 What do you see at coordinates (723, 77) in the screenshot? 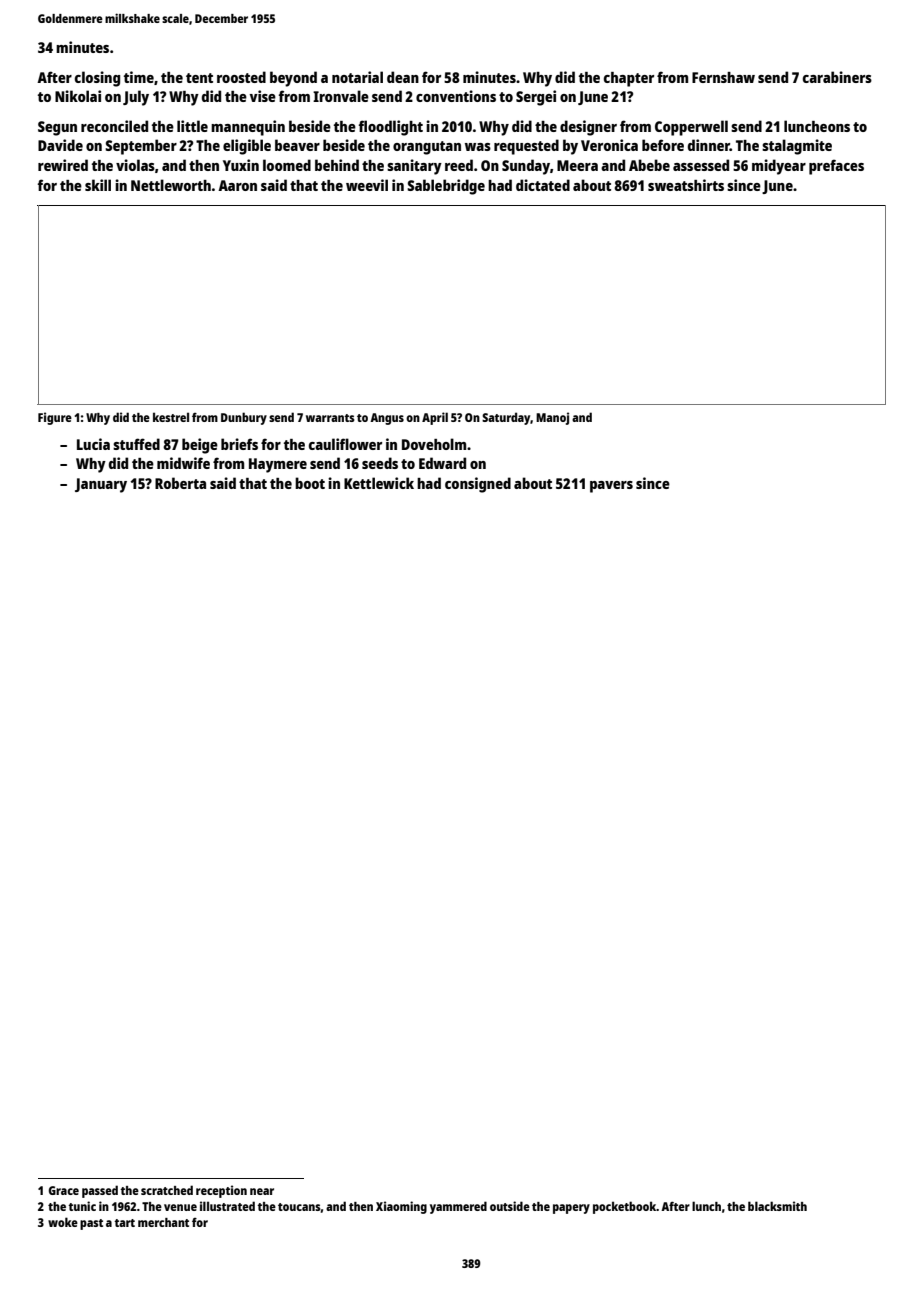
I see `Fernshaw` at bounding box center [723, 77].
